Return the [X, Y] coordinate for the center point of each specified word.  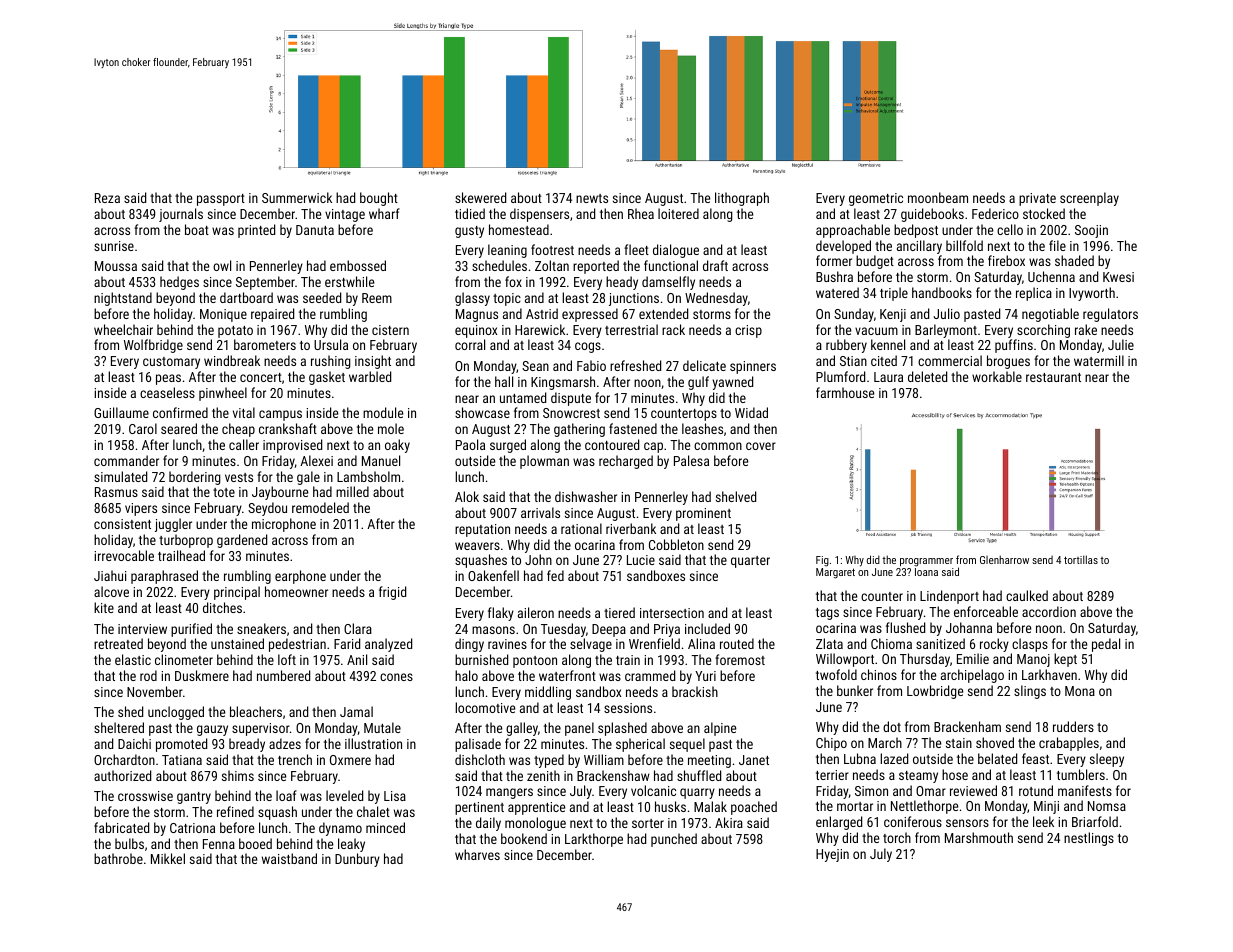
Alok [467, 496]
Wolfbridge [153, 346]
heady [622, 283]
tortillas [1081, 559]
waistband [289, 858]
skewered [480, 197]
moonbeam [938, 197]
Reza [107, 198]
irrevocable [124, 555]
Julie [1121, 344]
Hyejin [832, 855]
